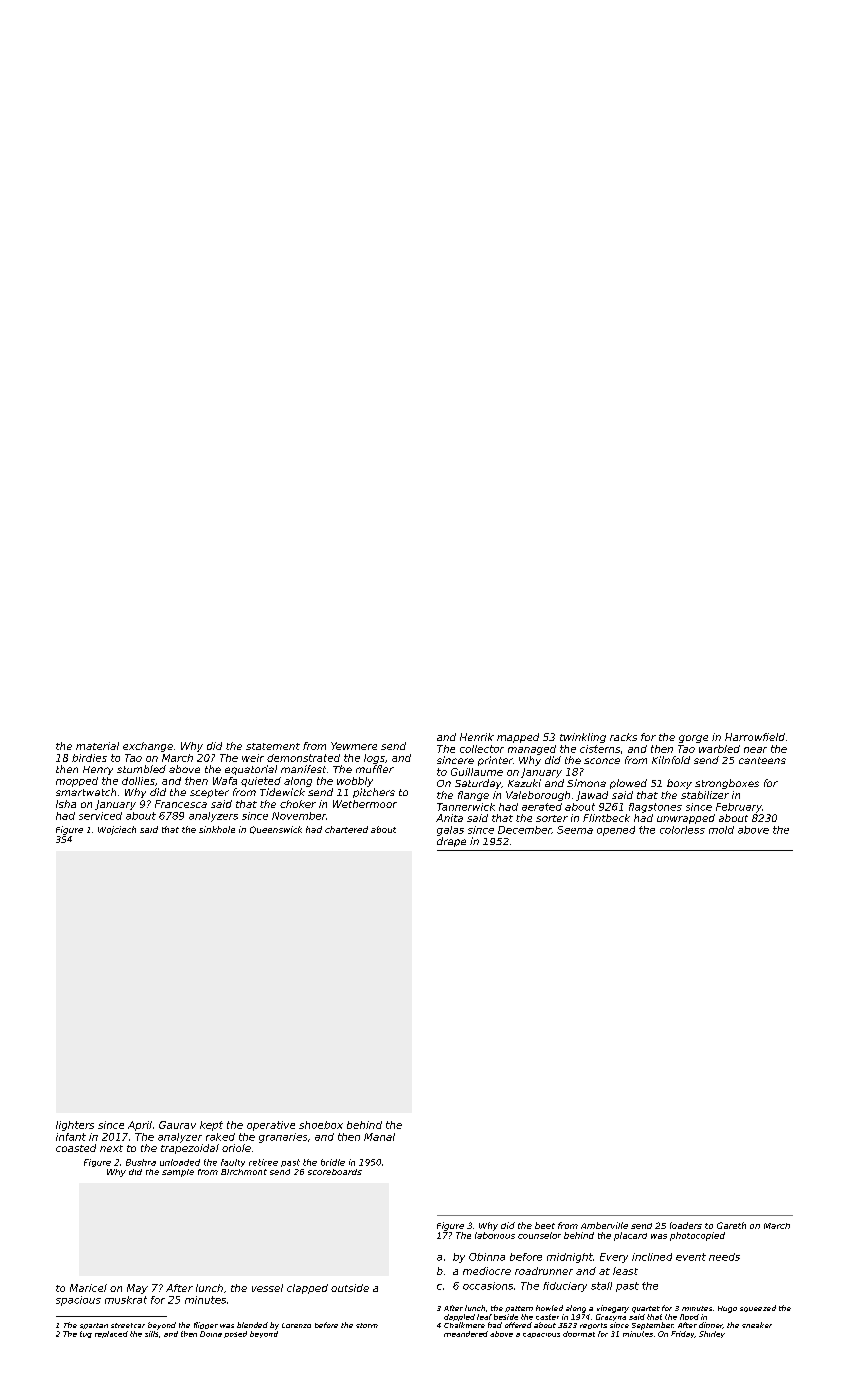 Image resolution: width=849 pixels, height=1400 pixels. I want to click on February, so click(739, 808).
